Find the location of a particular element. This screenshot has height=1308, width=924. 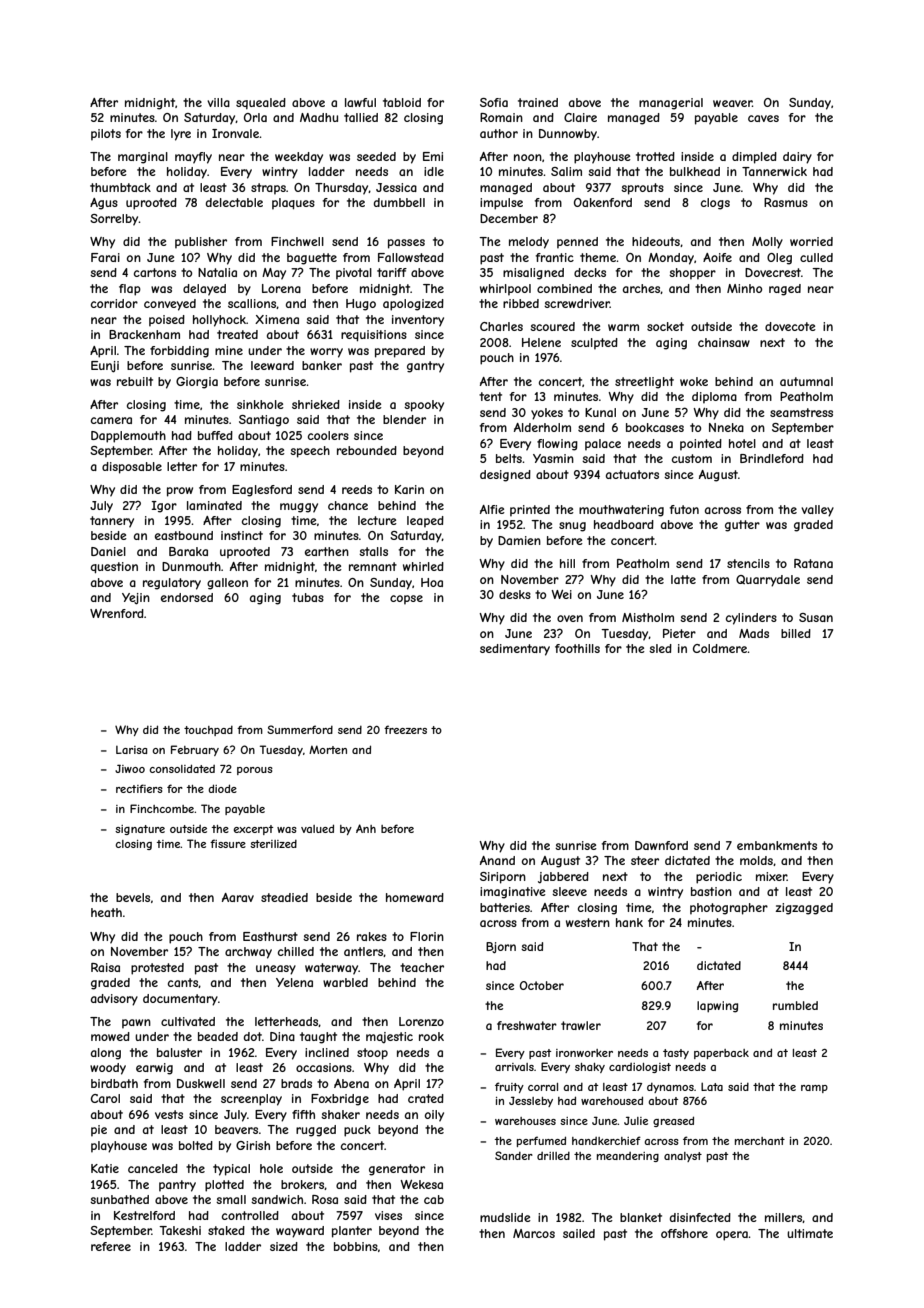

speech is located at coordinates (310, 452).
